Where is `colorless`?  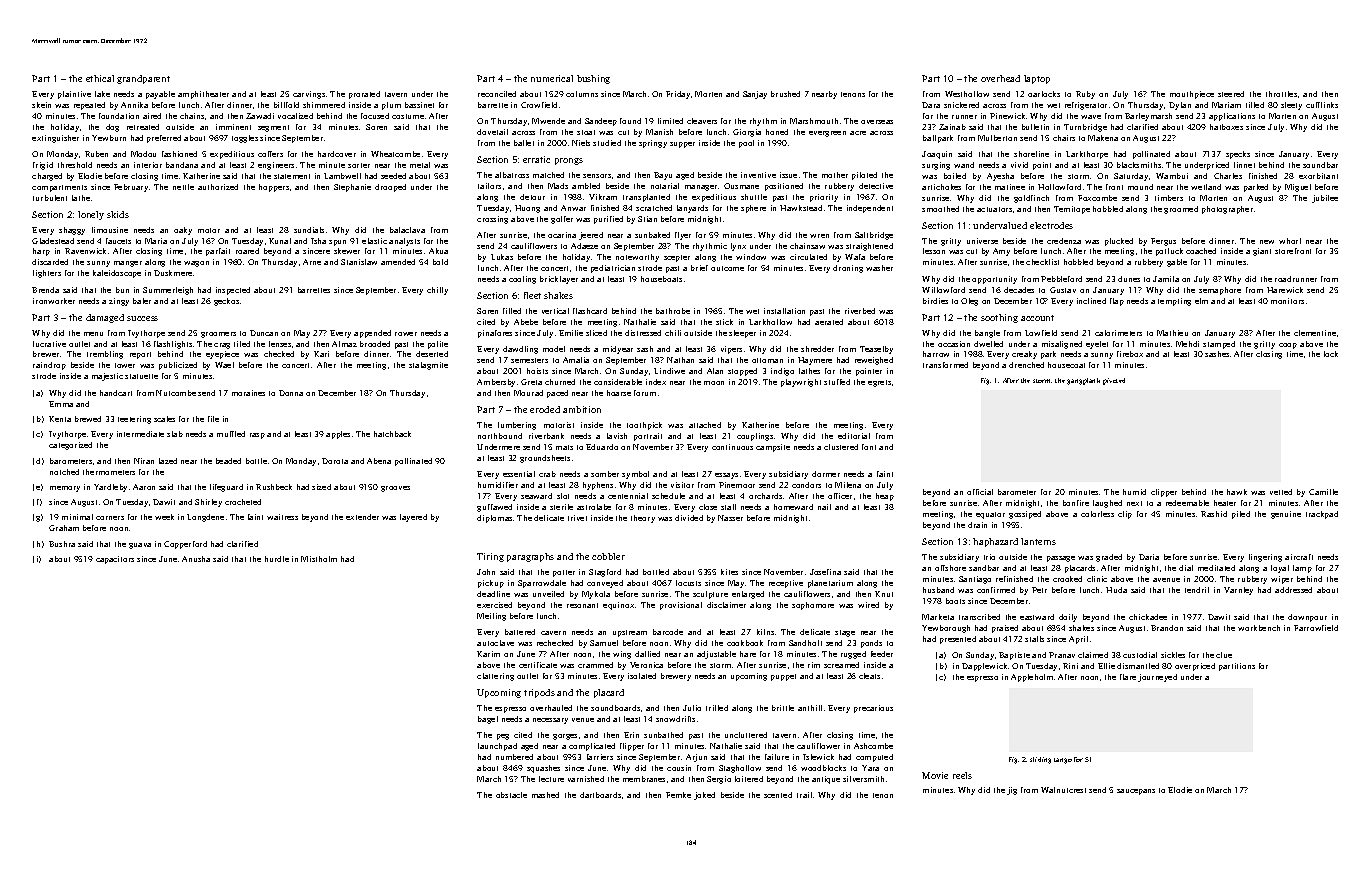 colorless is located at coordinates (1097, 514).
